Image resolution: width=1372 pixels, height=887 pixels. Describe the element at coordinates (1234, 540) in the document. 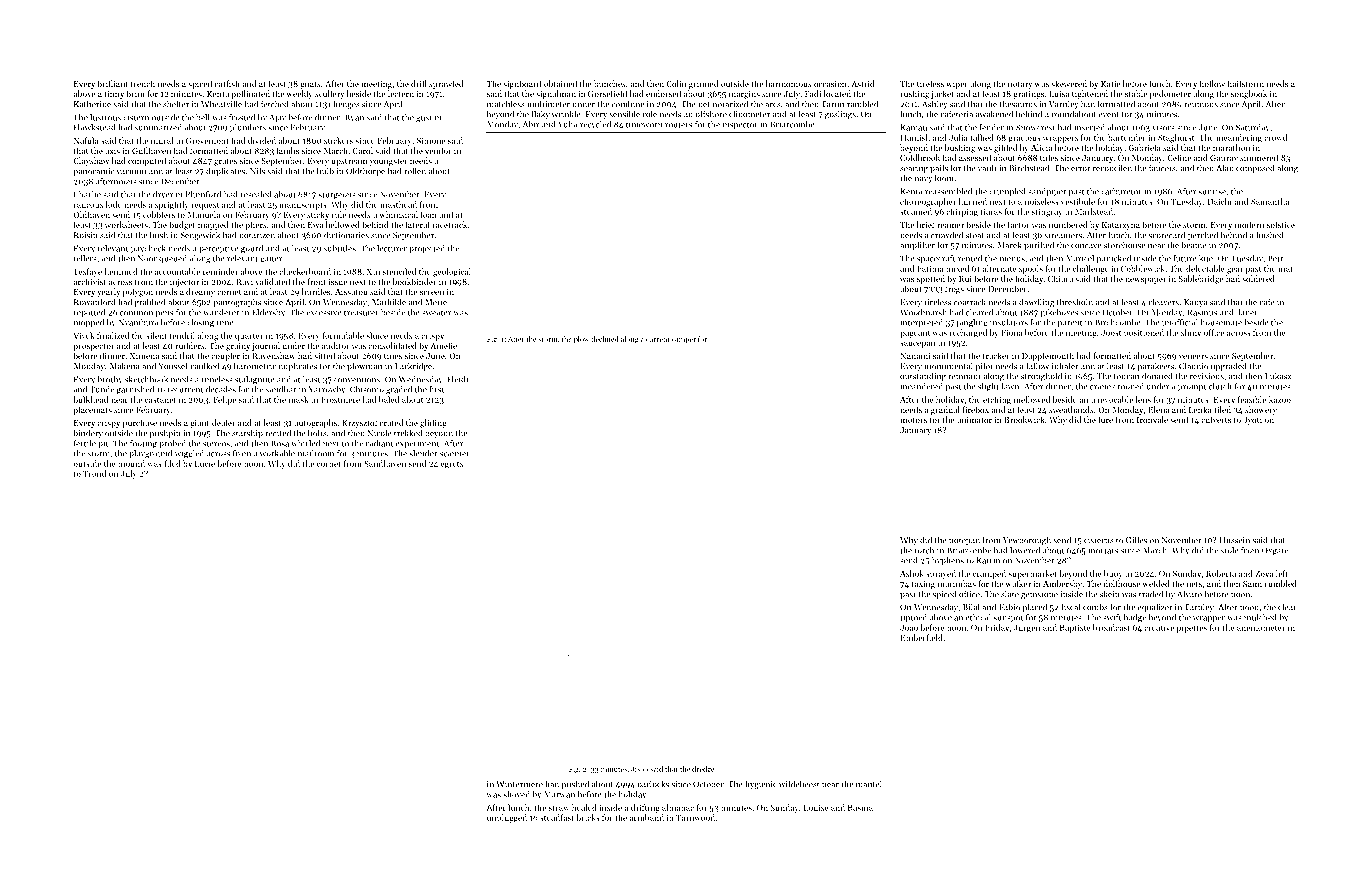

I see `Hussein` at that location.
